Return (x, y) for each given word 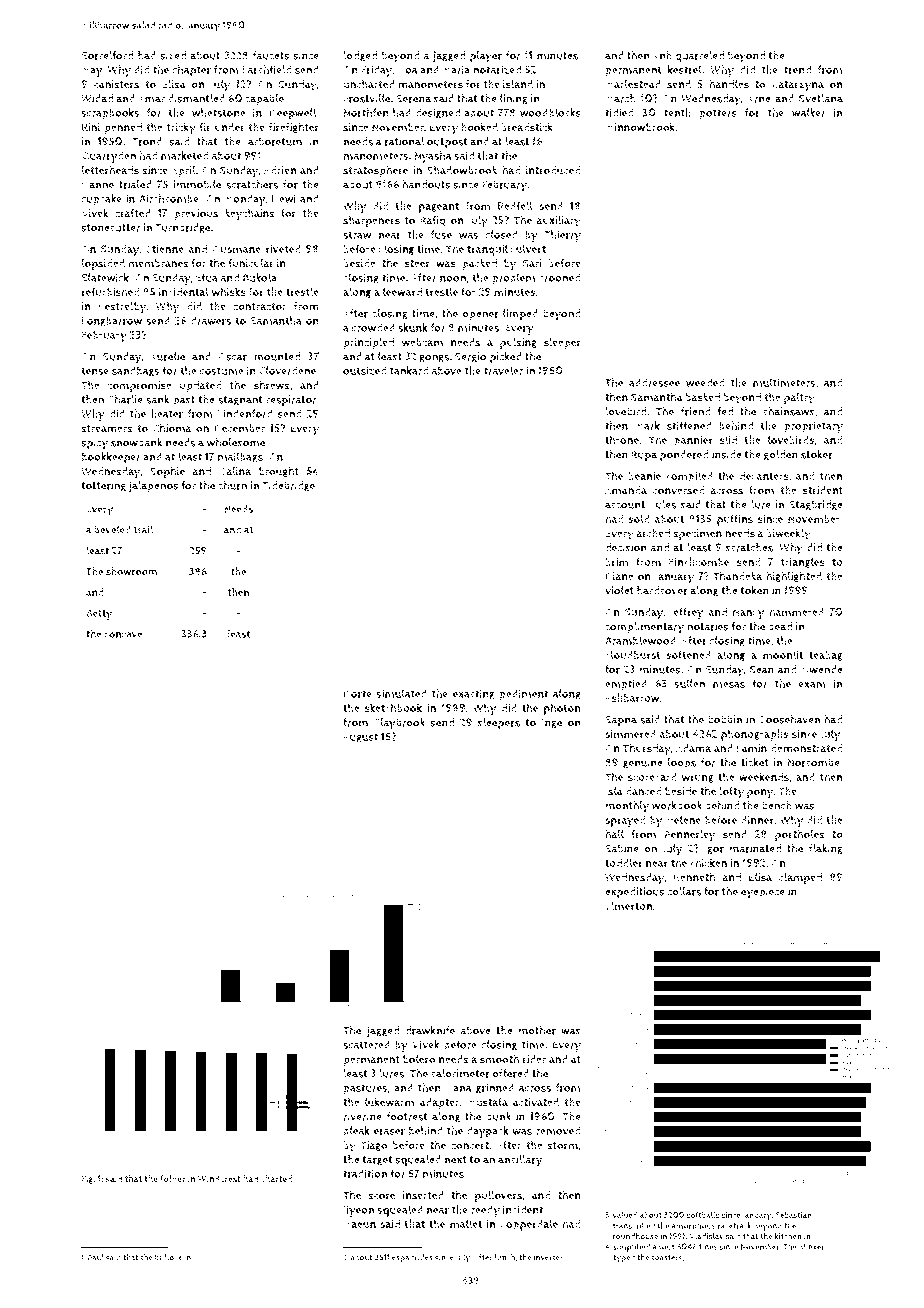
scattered (366, 1044)
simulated (401, 693)
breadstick (527, 127)
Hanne (98, 185)
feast (238, 634)
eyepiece (763, 893)
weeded (705, 382)
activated (536, 1102)
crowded (373, 327)
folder (173, 1179)
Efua (207, 277)
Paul (96, 1257)
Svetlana (821, 98)
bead (780, 626)
